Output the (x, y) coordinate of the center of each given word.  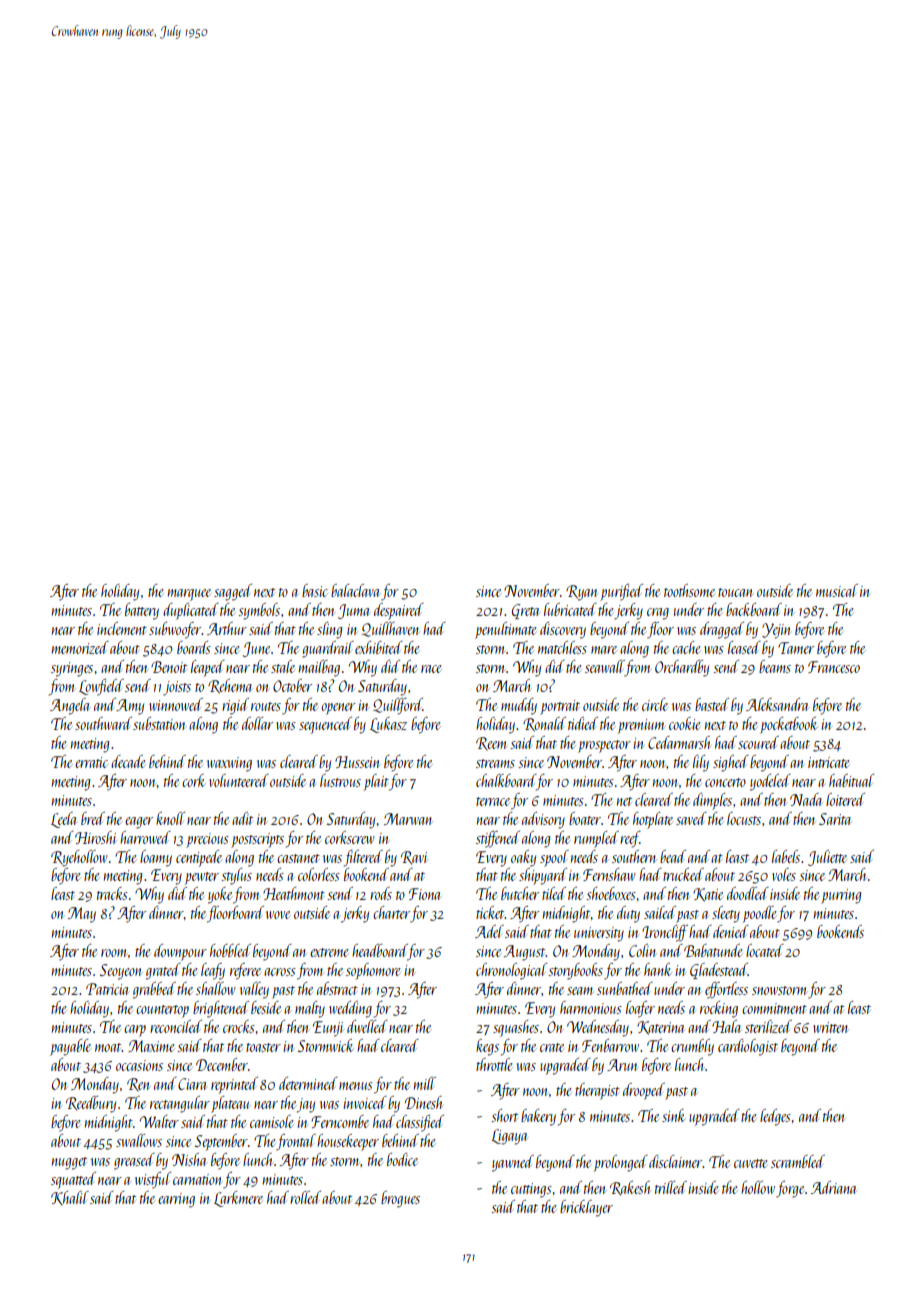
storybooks (575, 971)
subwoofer (175, 630)
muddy (519, 706)
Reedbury (91, 1104)
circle (655, 704)
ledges (775, 1117)
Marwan (408, 819)
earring (176, 1200)
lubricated (570, 609)
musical (837, 590)
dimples (712, 801)
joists (177, 688)
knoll (170, 818)
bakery (538, 1117)
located (765, 950)
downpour (180, 952)
